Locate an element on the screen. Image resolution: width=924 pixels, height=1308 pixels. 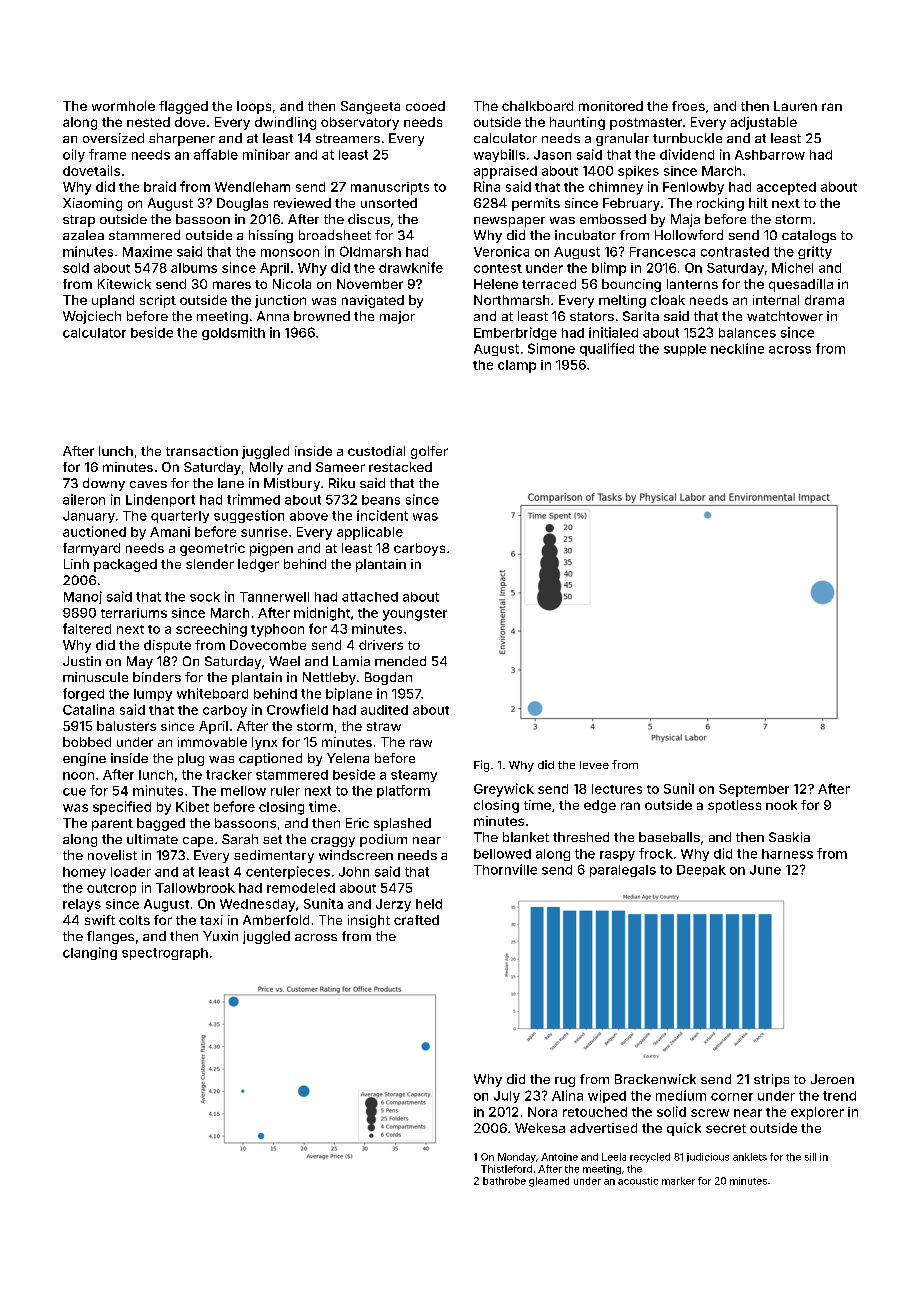
golfer is located at coordinates (429, 452).
